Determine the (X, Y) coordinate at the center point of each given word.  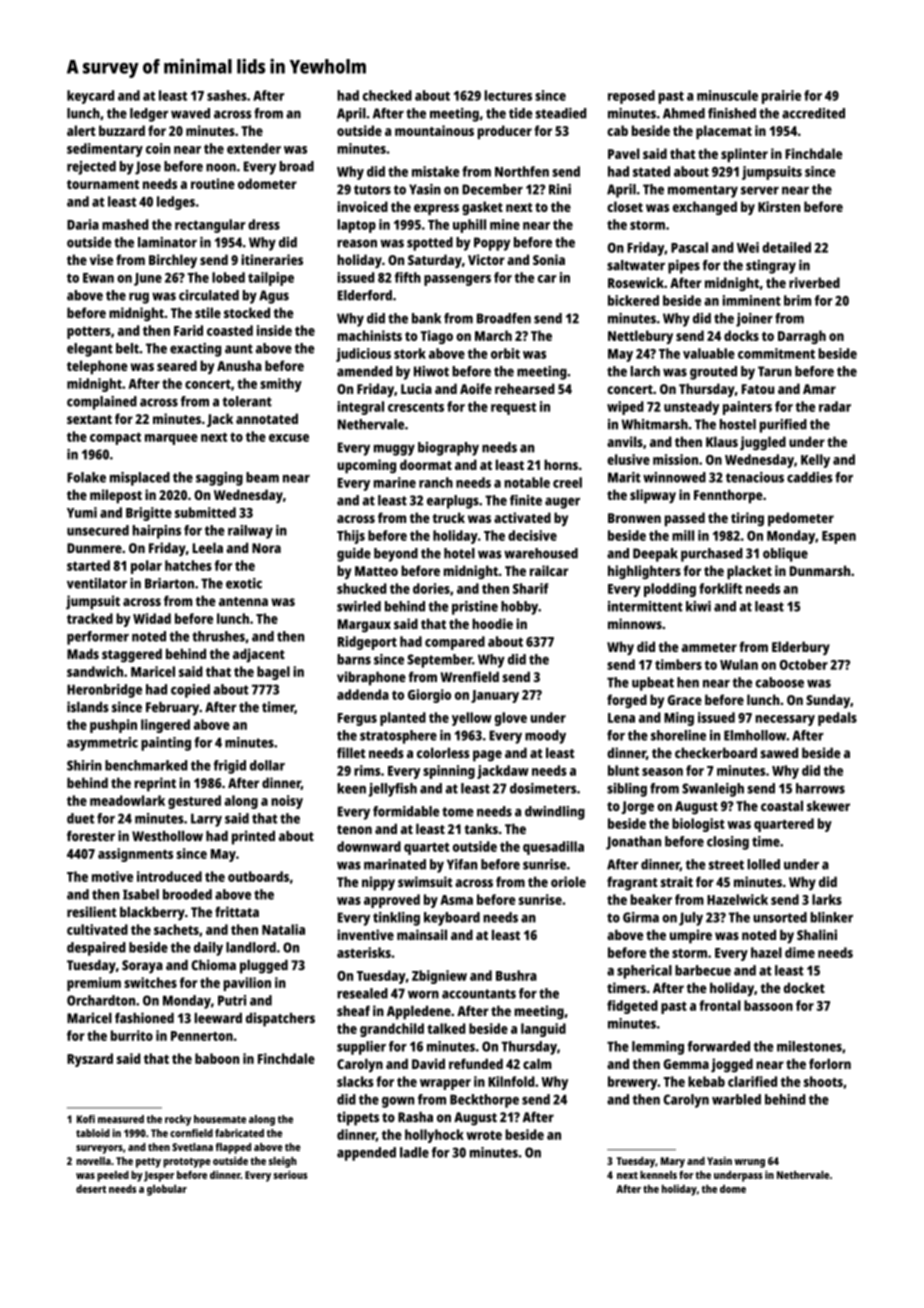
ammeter (709, 647)
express (436, 209)
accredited (813, 113)
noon (221, 167)
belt (127, 348)
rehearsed (525, 388)
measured (121, 1119)
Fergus (357, 719)
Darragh (802, 337)
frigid (230, 767)
